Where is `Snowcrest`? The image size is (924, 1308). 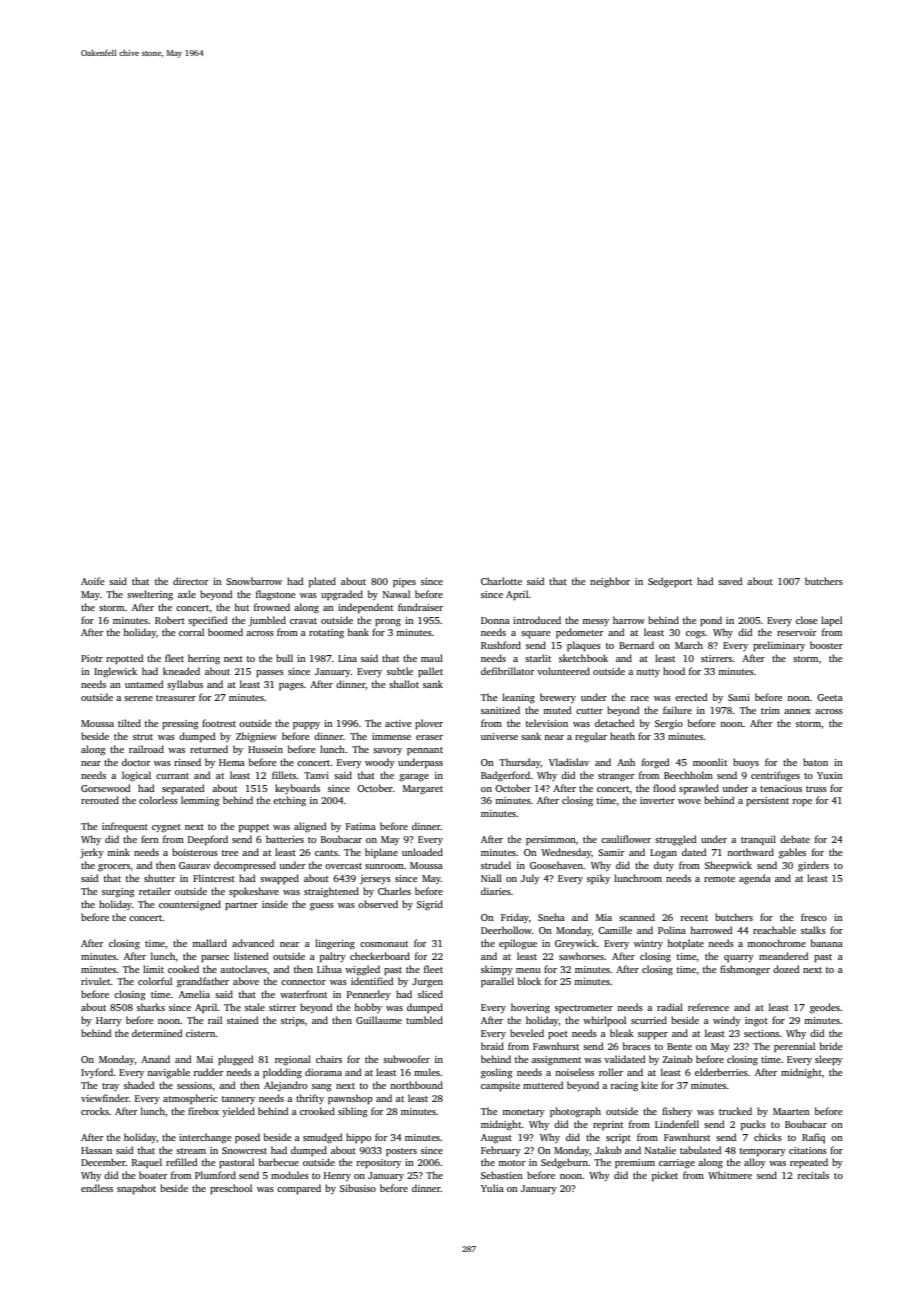 Snowcrest is located at coordinates (244, 1150).
